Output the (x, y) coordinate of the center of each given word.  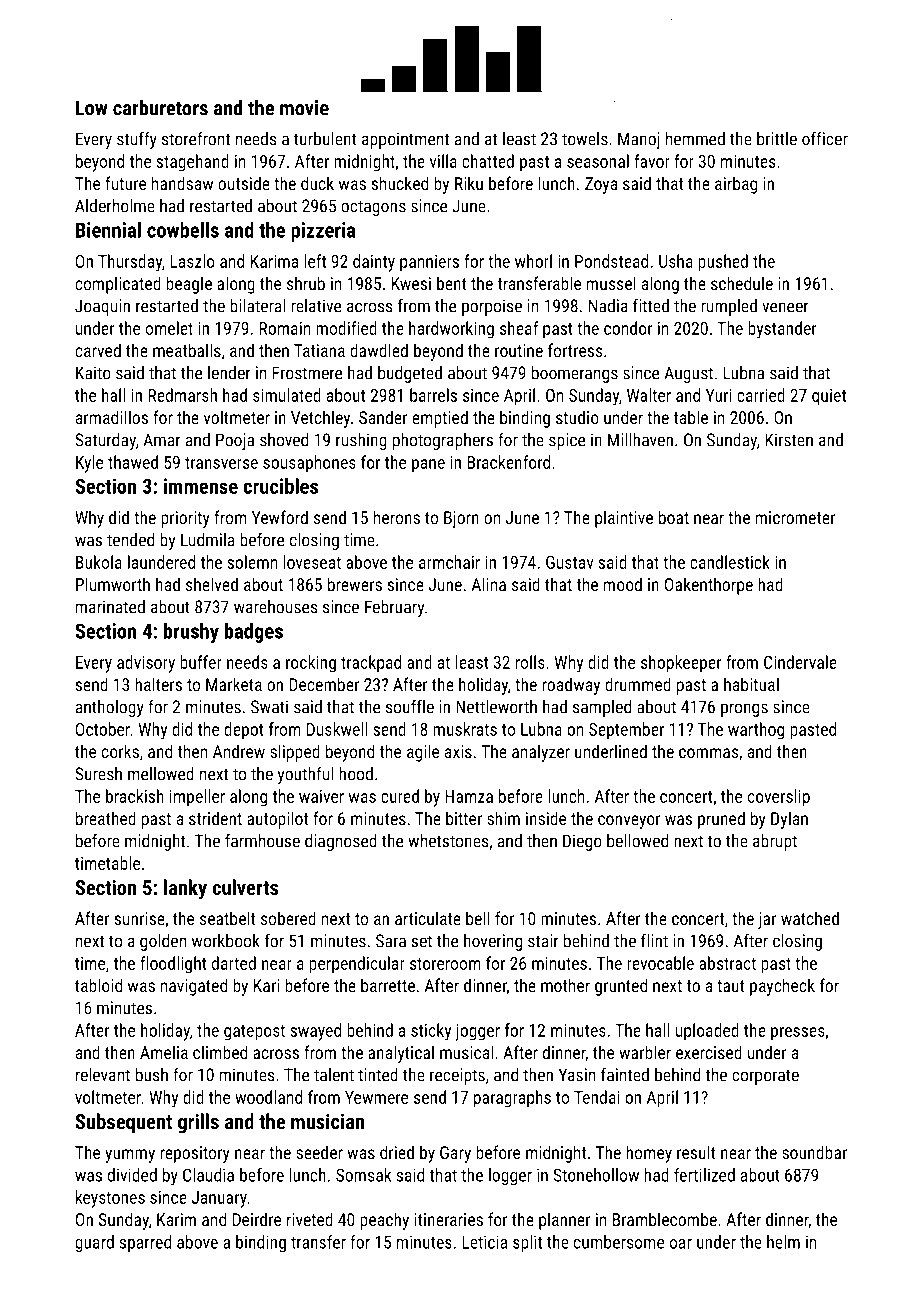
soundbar (814, 1152)
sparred (145, 1243)
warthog (756, 731)
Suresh (98, 774)
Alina (489, 584)
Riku (469, 183)
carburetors (160, 107)
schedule (742, 283)
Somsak (363, 1175)
